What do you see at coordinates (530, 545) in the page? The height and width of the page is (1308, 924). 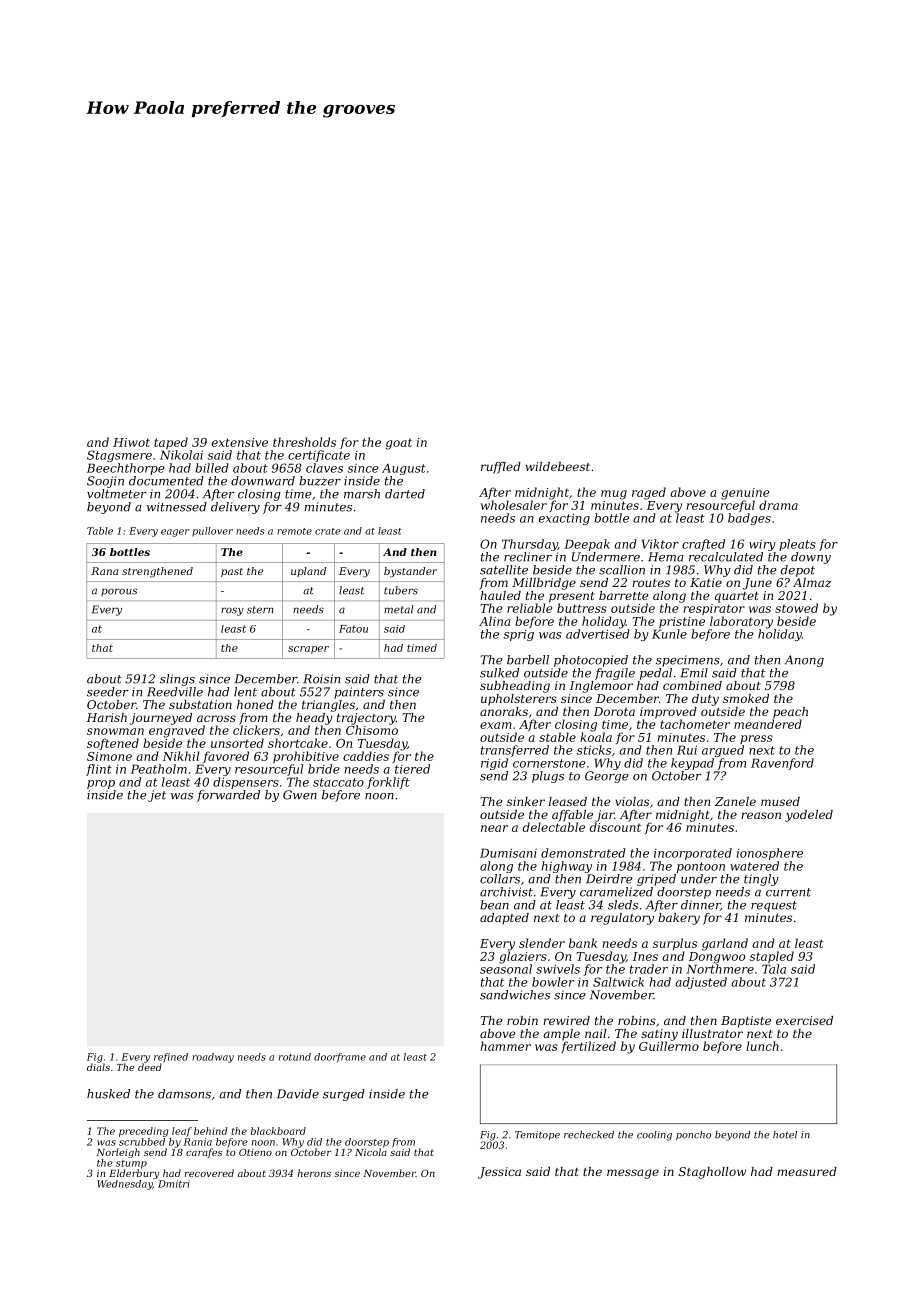 I see `Thursday` at bounding box center [530, 545].
